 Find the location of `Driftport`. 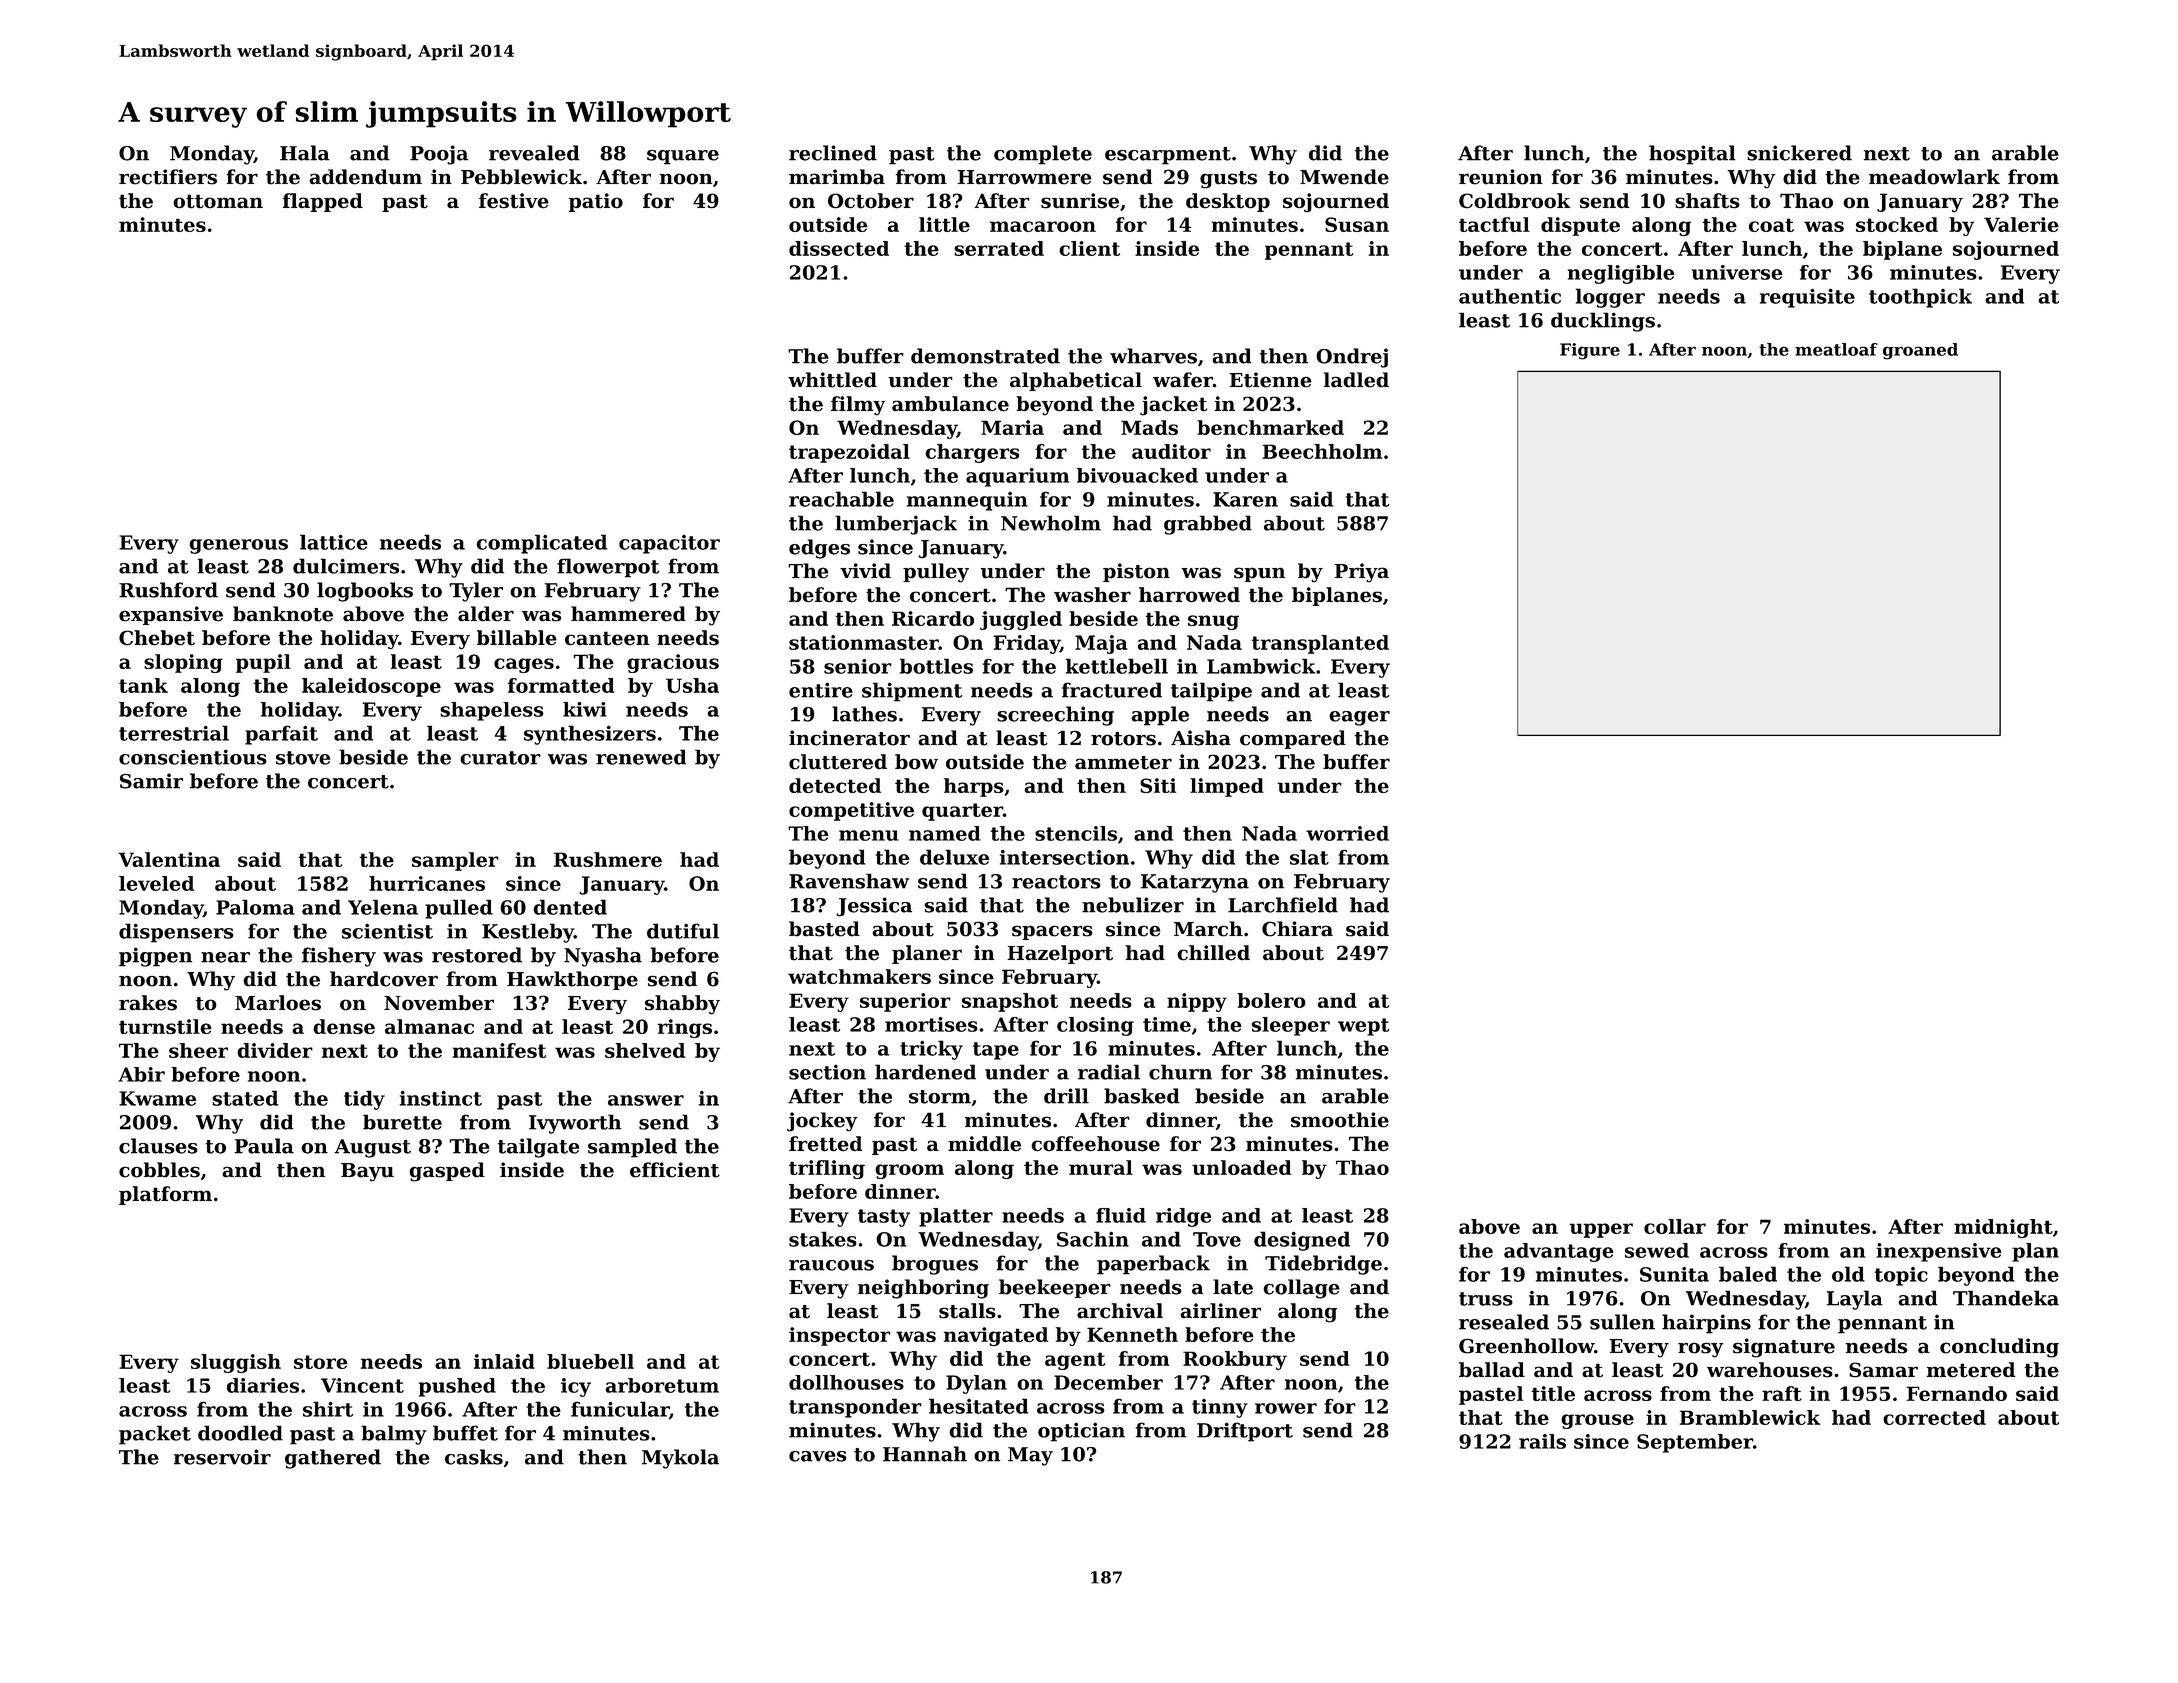

Driftport is located at coordinates (1245, 1432).
